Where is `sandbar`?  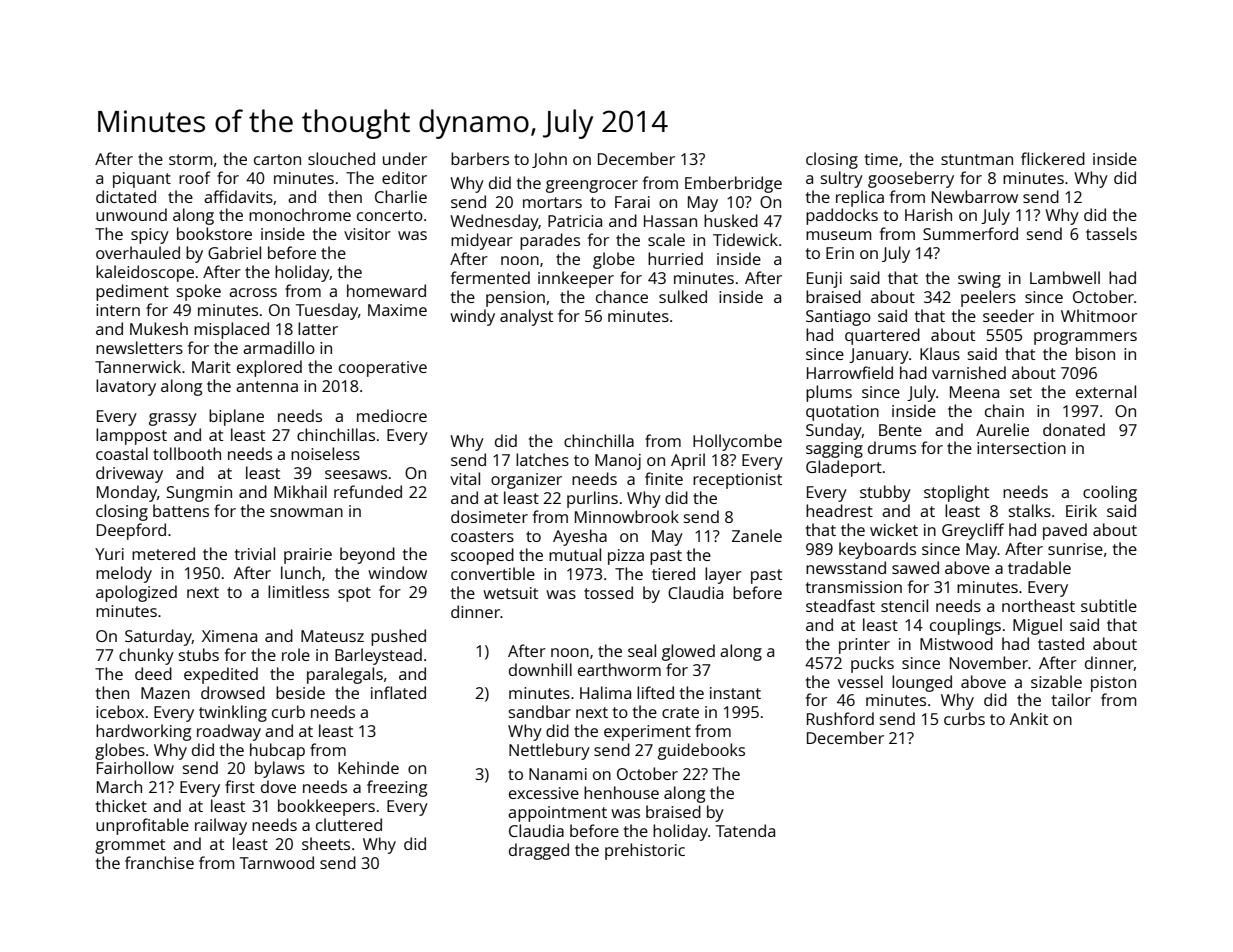 sandbar is located at coordinates (540, 711).
